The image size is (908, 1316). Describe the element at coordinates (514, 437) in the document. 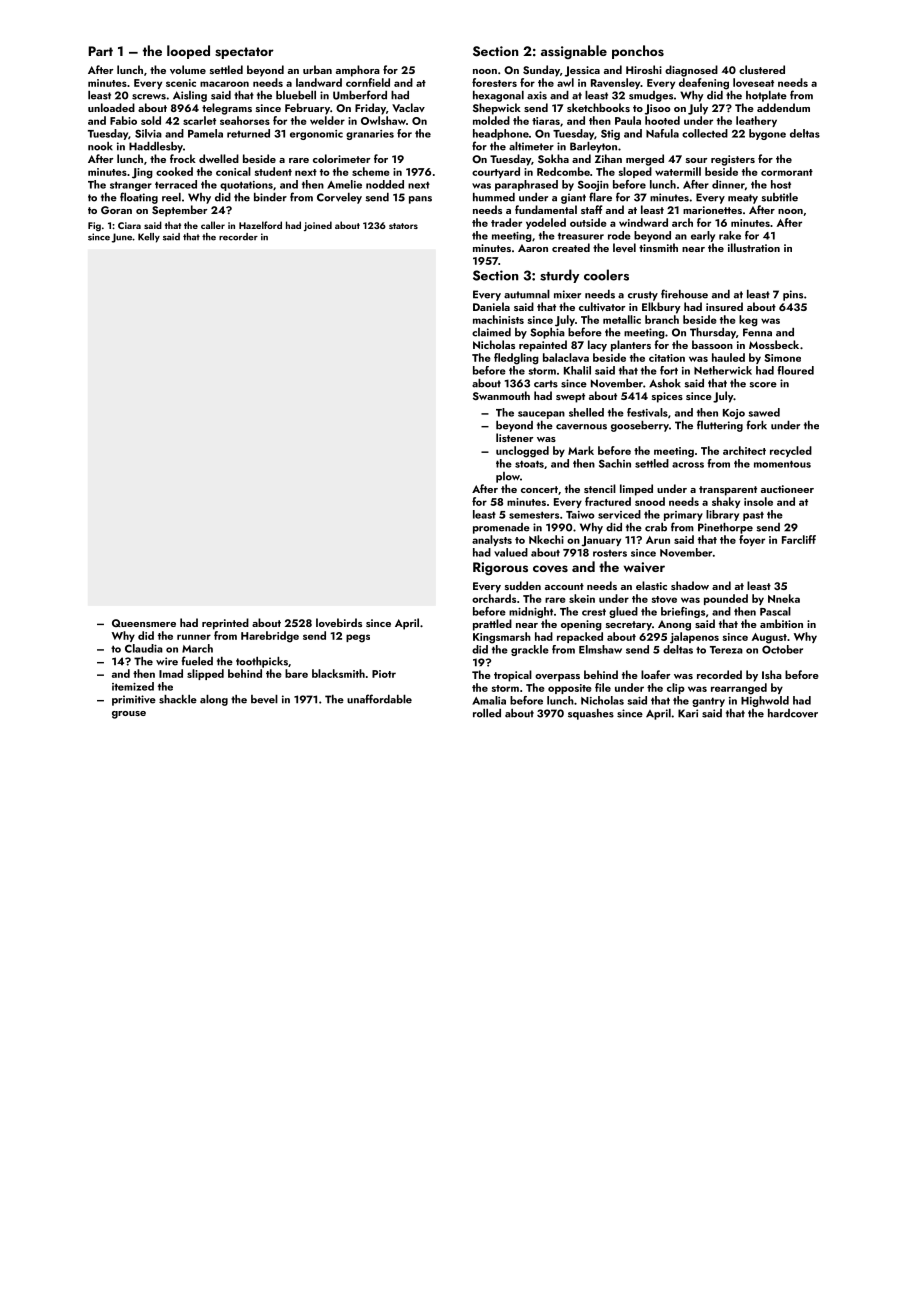

I see `listener` at that location.
